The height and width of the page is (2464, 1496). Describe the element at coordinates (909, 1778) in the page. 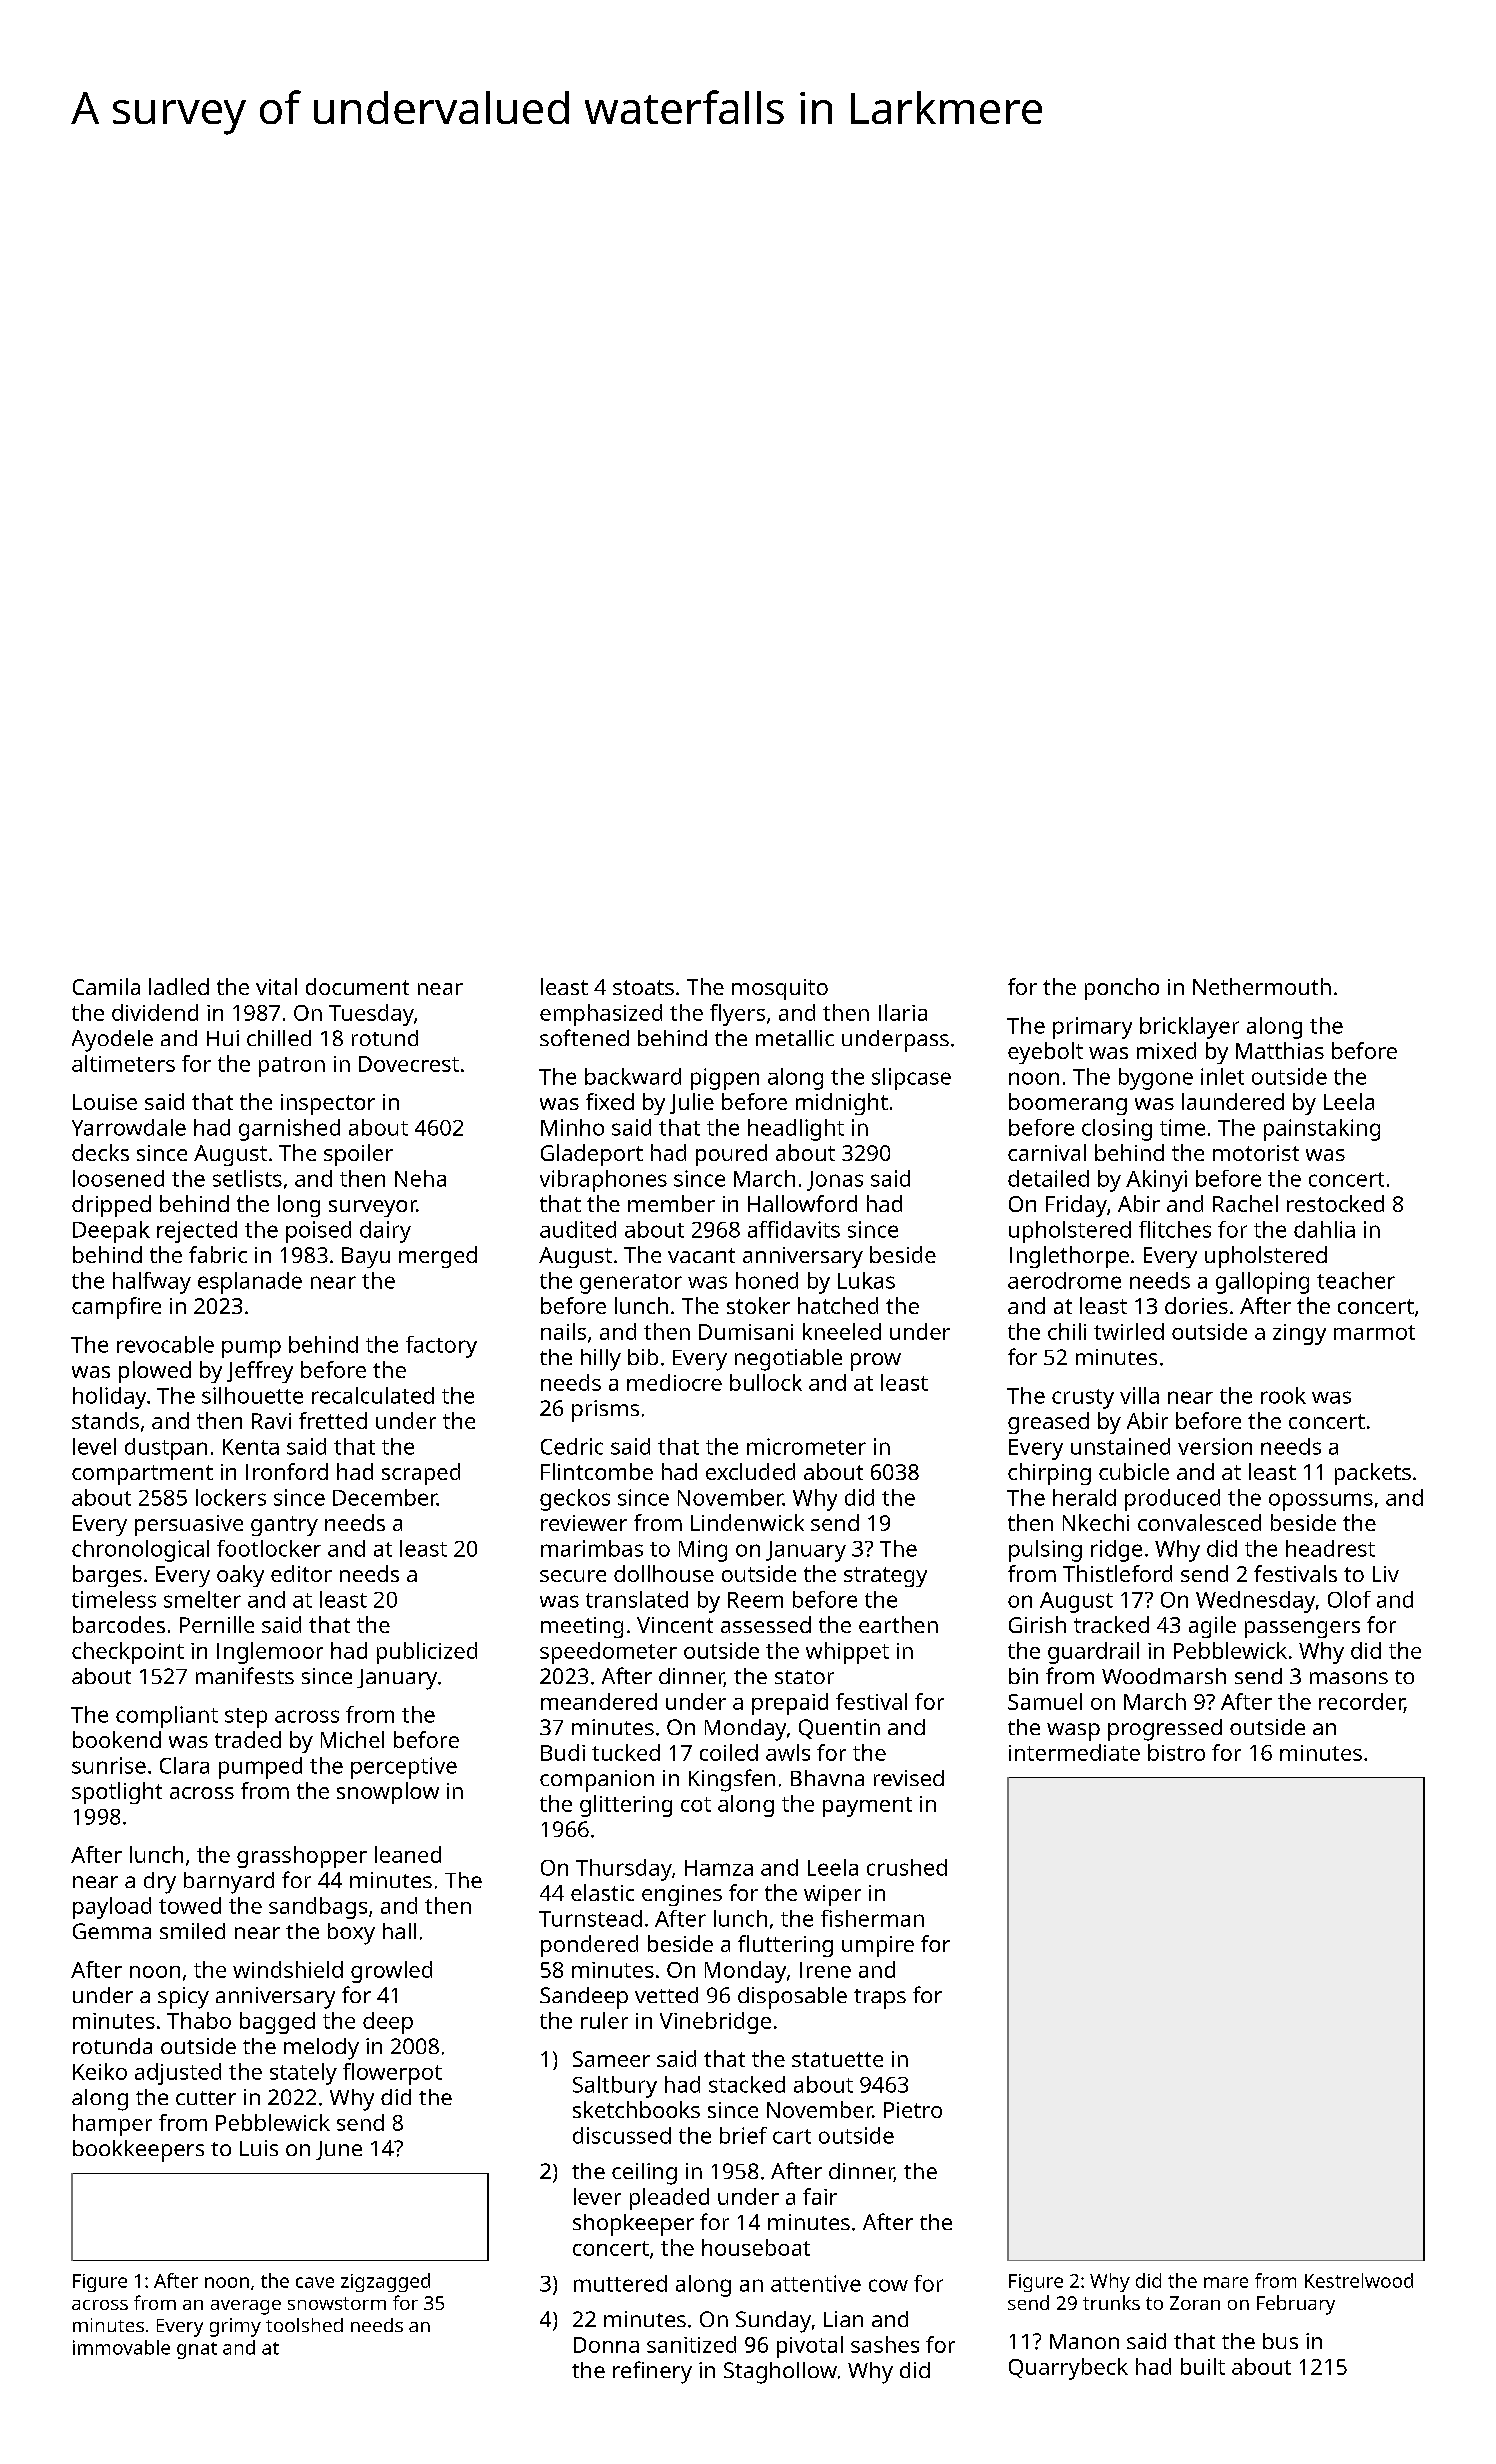

I see `revised` at that location.
